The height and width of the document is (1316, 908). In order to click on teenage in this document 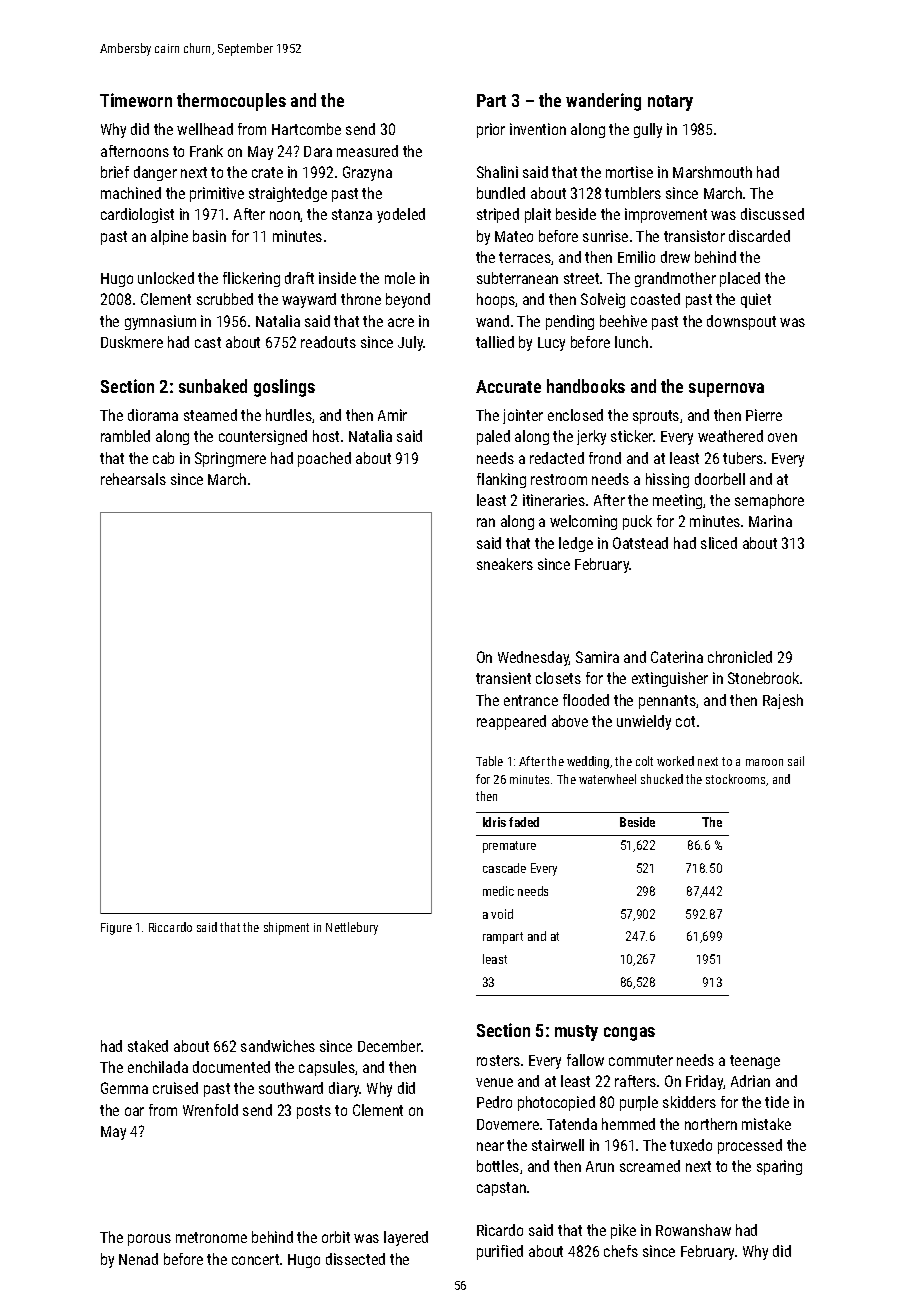, I will do `click(755, 1062)`.
